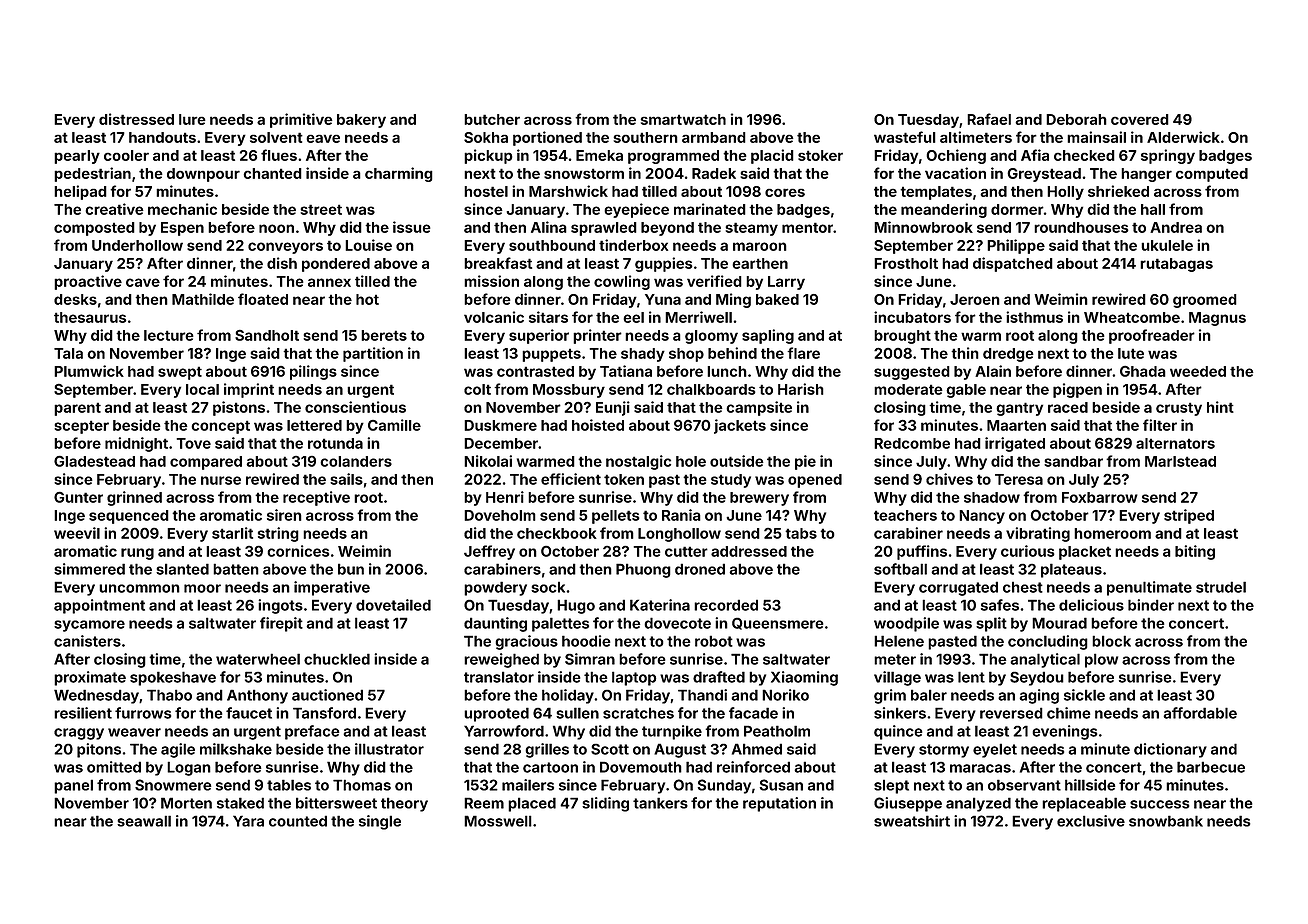  Describe the element at coordinates (129, 517) in the page. I see `sequenced` at that location.
